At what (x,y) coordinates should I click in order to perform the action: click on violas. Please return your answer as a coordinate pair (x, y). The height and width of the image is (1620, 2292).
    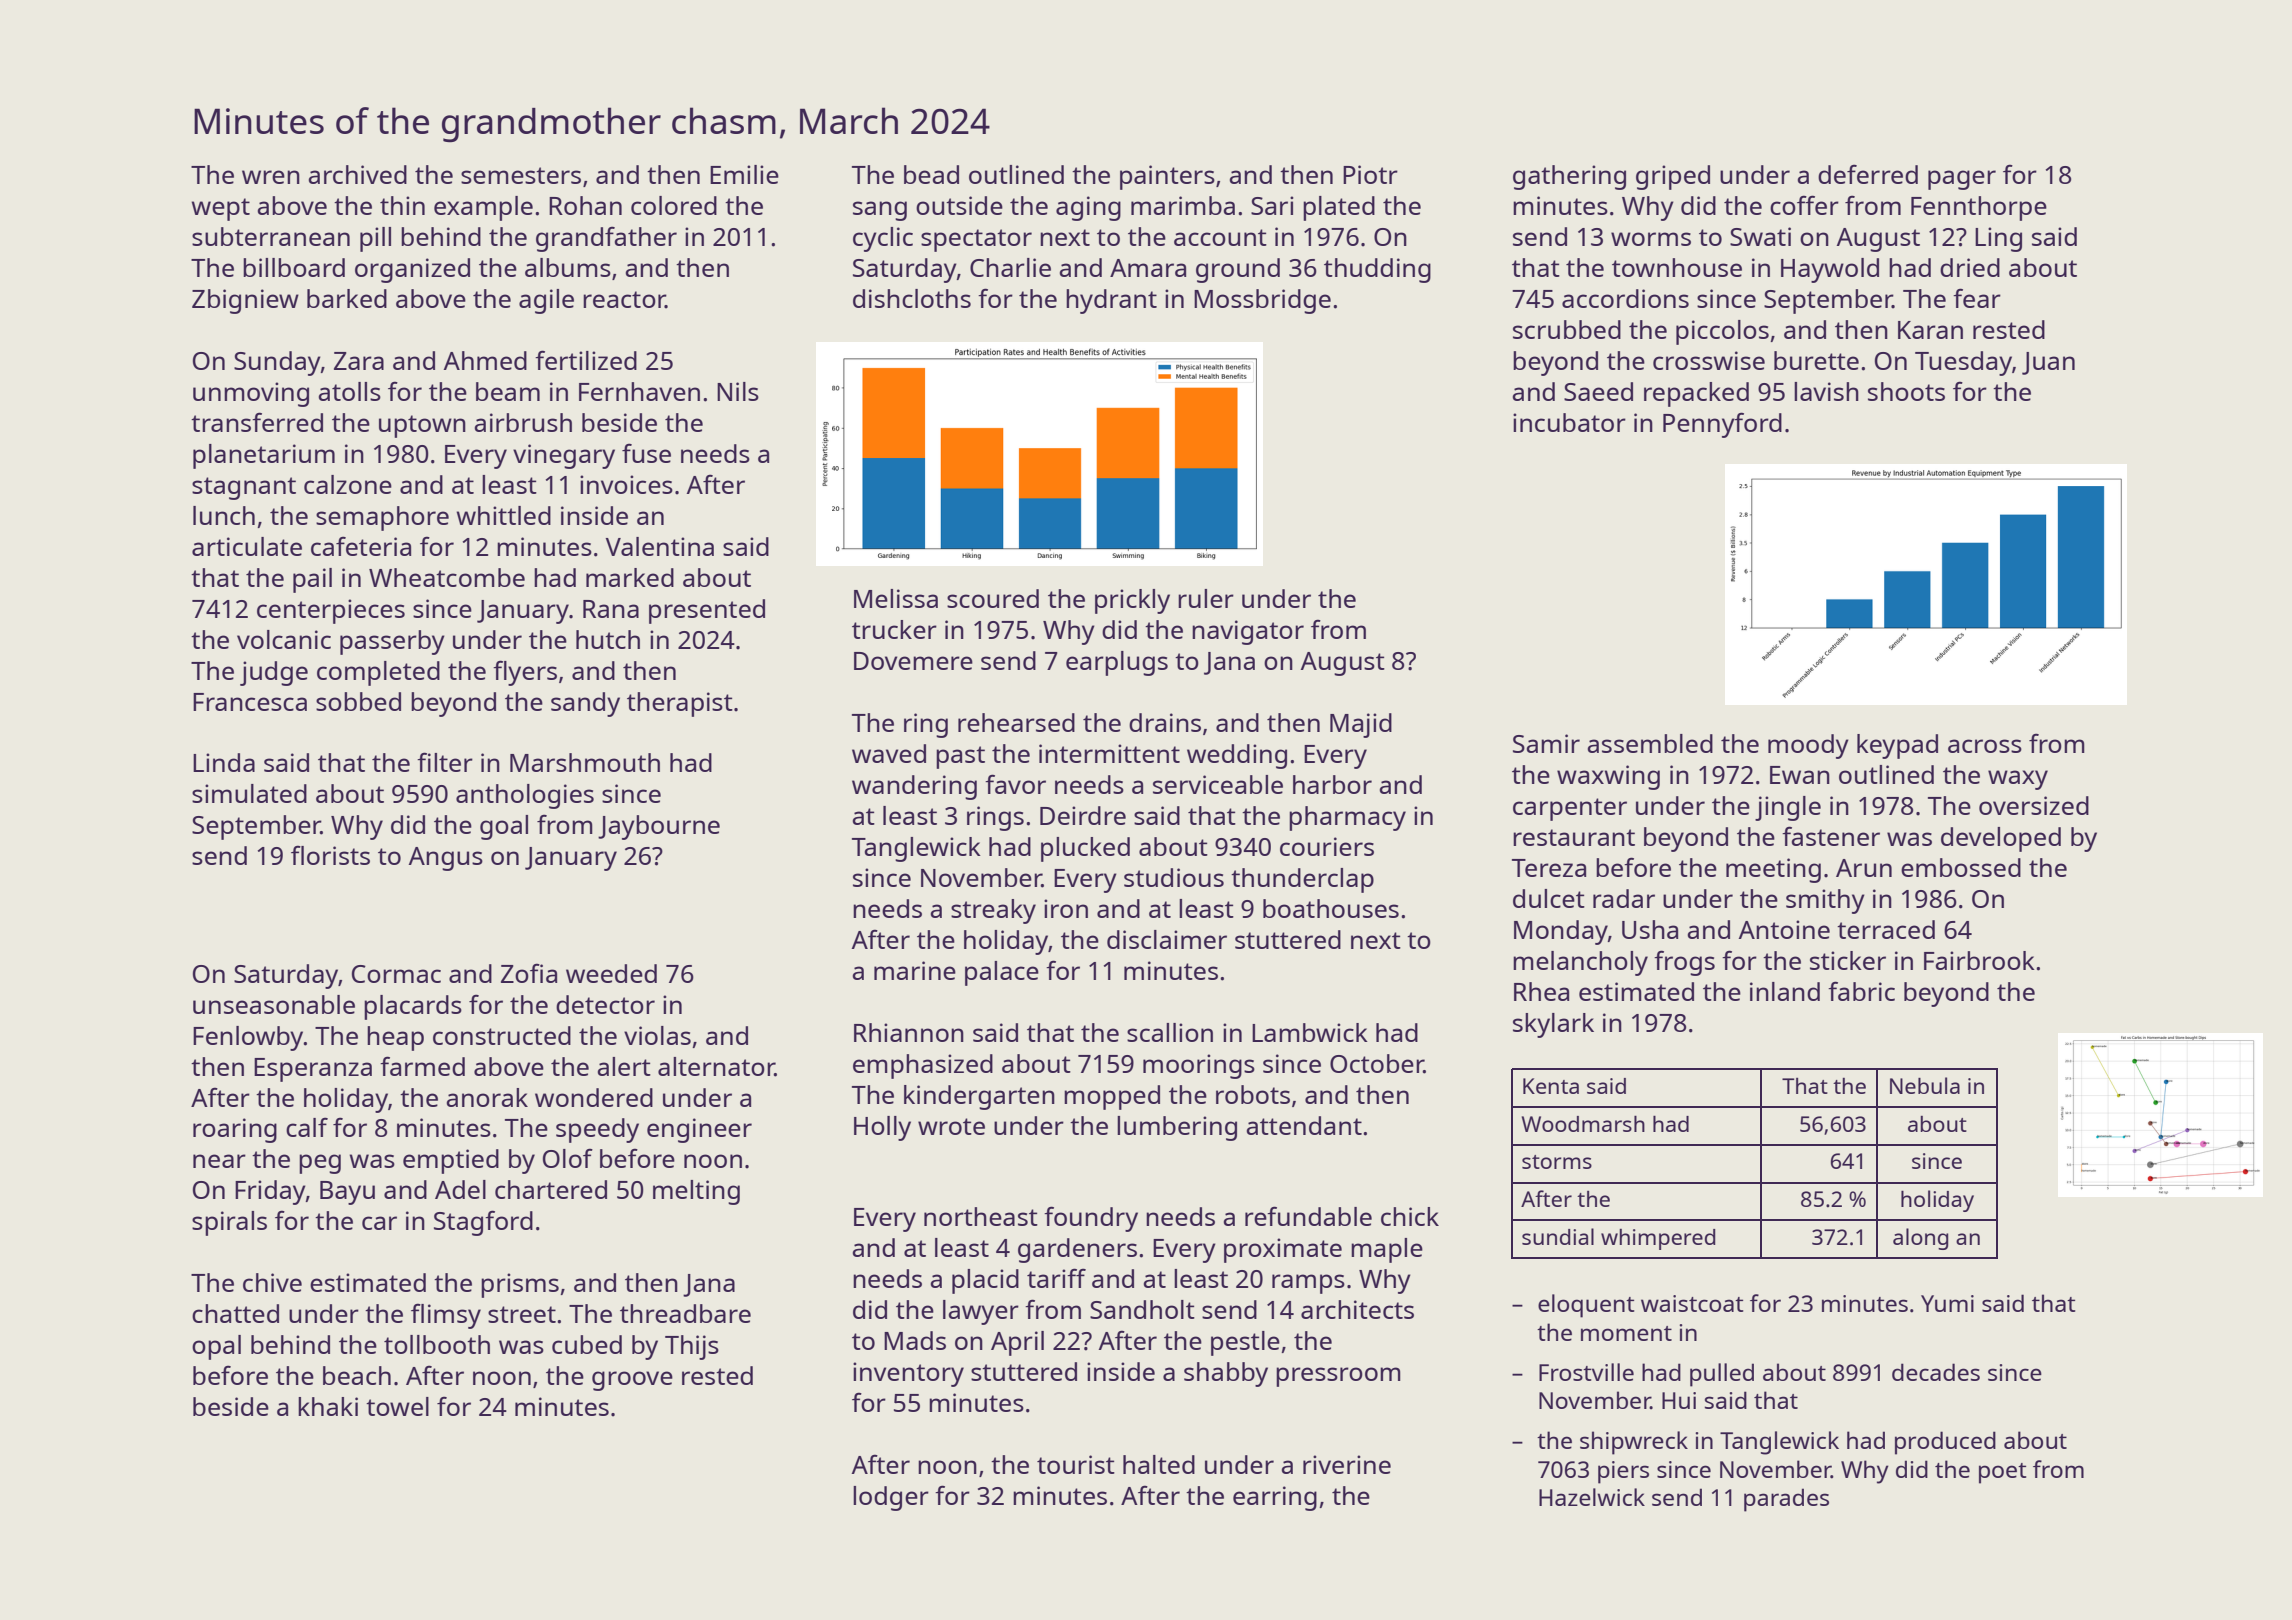
    Looking at the image, I should click on (657, 1035).
